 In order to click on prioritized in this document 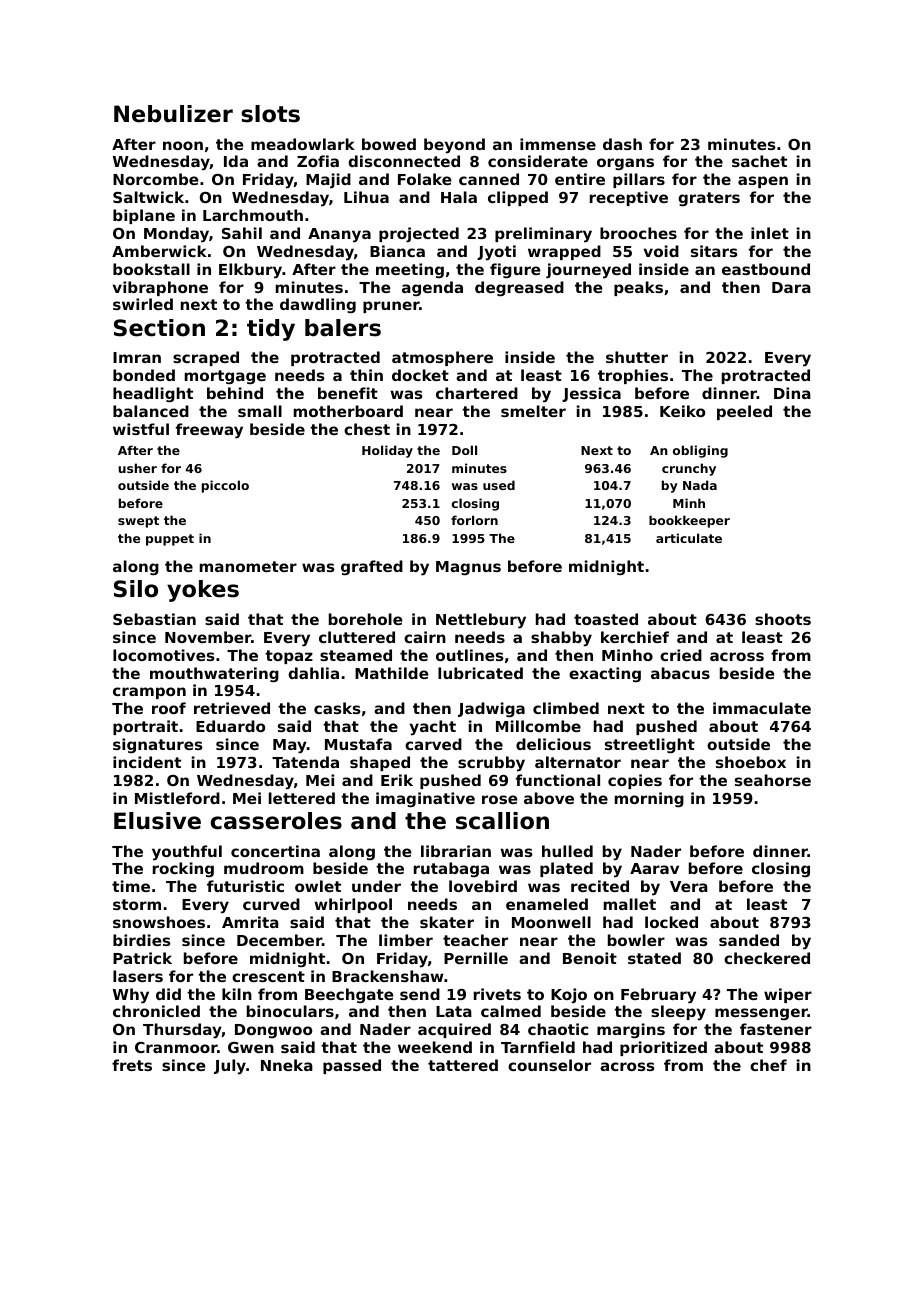, I will do `click(663, 1048)`.
